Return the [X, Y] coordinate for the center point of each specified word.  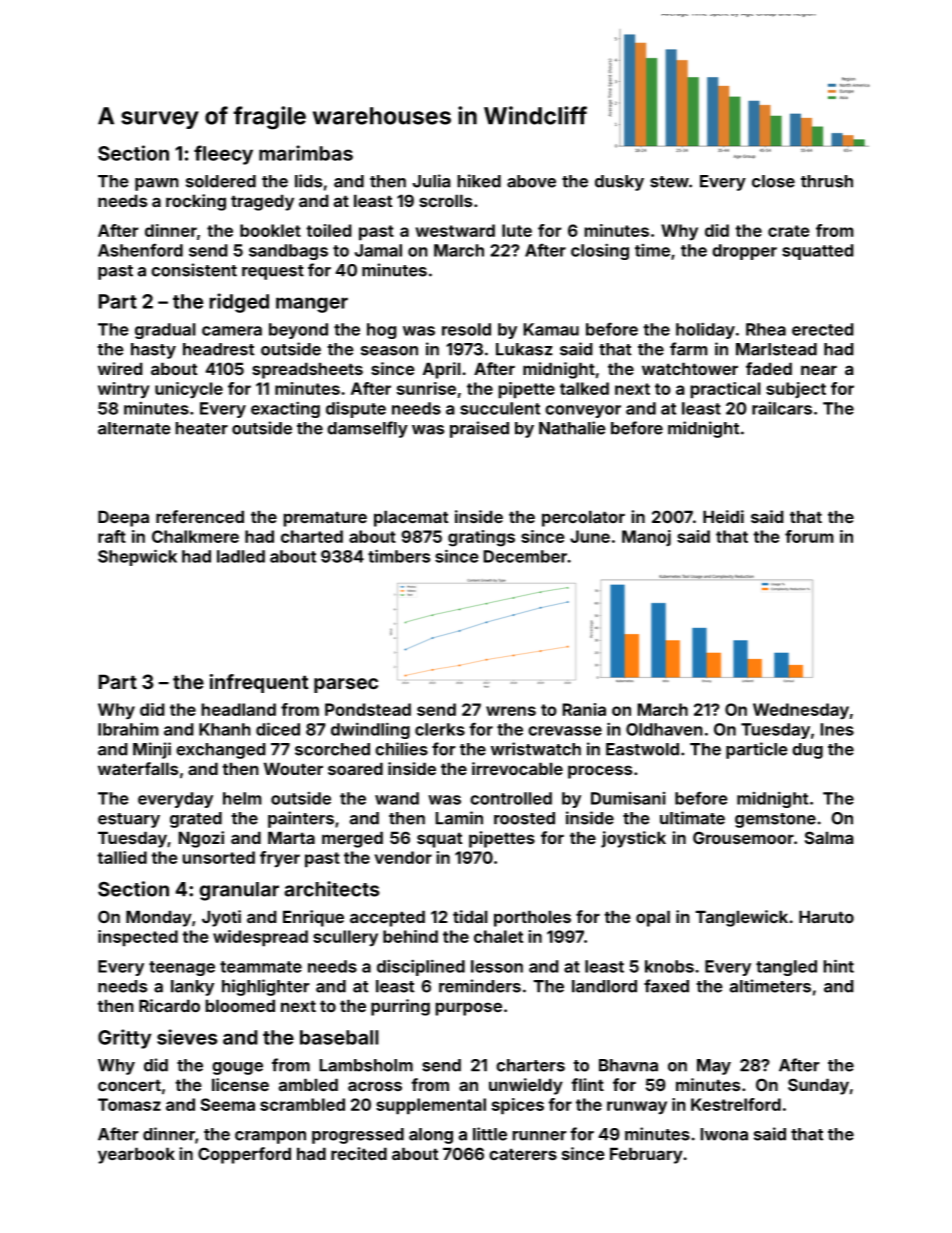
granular [239, 891]
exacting [285, 409]
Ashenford [140, 250]
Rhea [766, 329]
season [389, 351]
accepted [387, 918]
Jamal [378, 250]
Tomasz [129, 1104]
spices [518, 1106]
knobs [669, 966]
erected [823, 329]
